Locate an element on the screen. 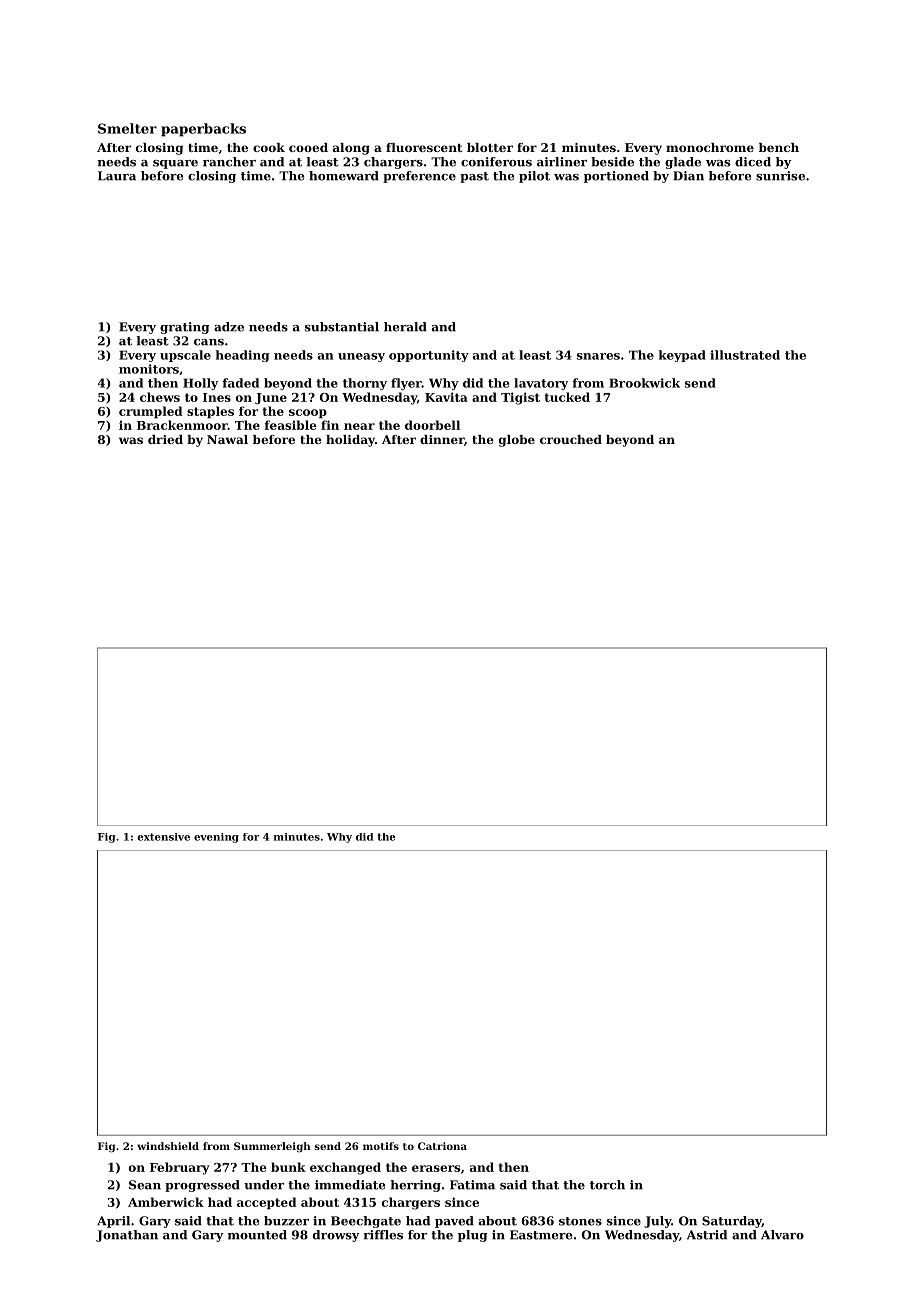 The height and width of the screenshot is (1308, 924). Fatima is located at coordinates (472, 1185).
